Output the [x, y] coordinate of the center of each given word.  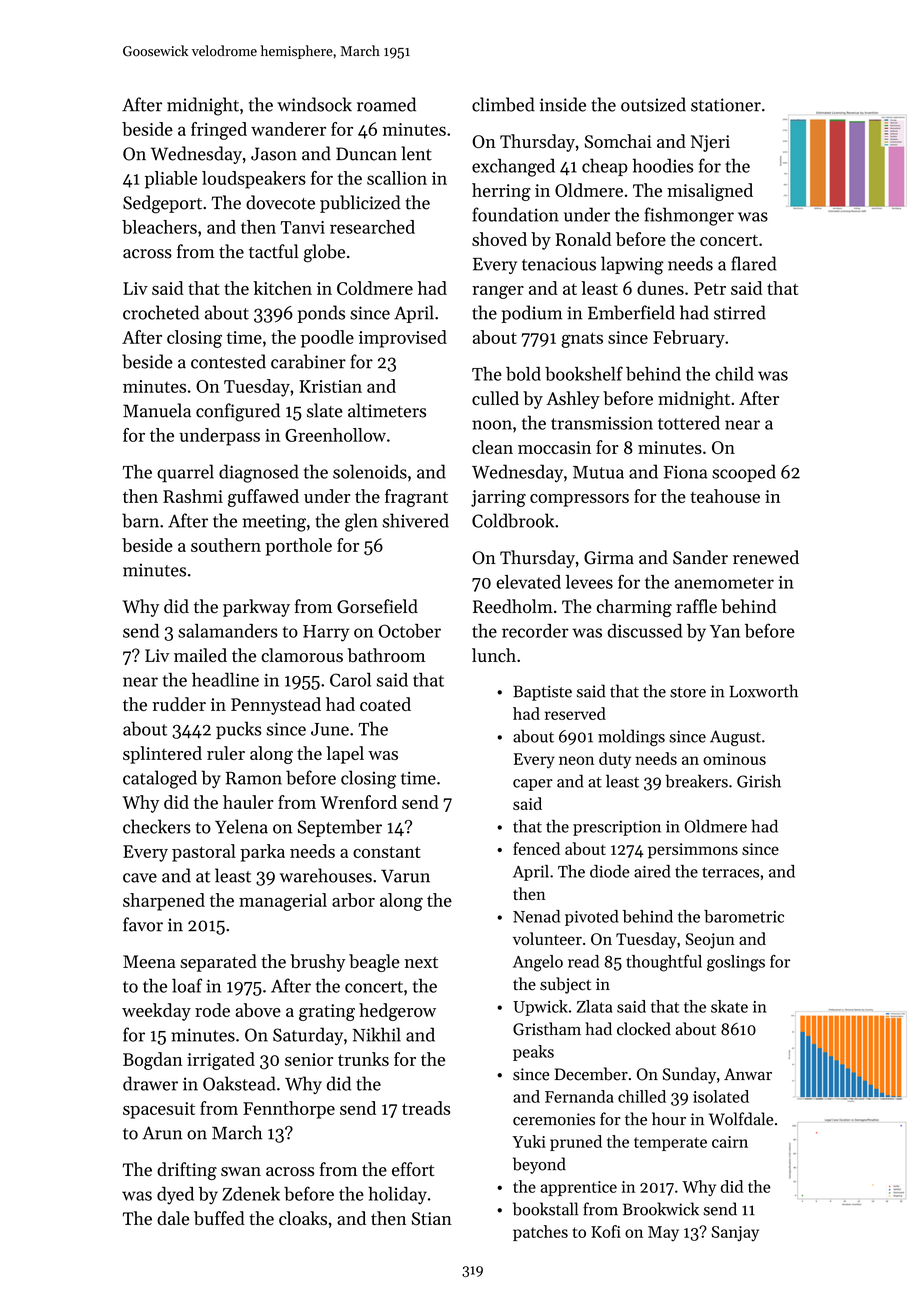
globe [324, 253]
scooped [744, 473]
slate [325, 410]
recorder [535, 631]
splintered [162, 755]
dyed [175, 1196]
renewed [766, 557]
